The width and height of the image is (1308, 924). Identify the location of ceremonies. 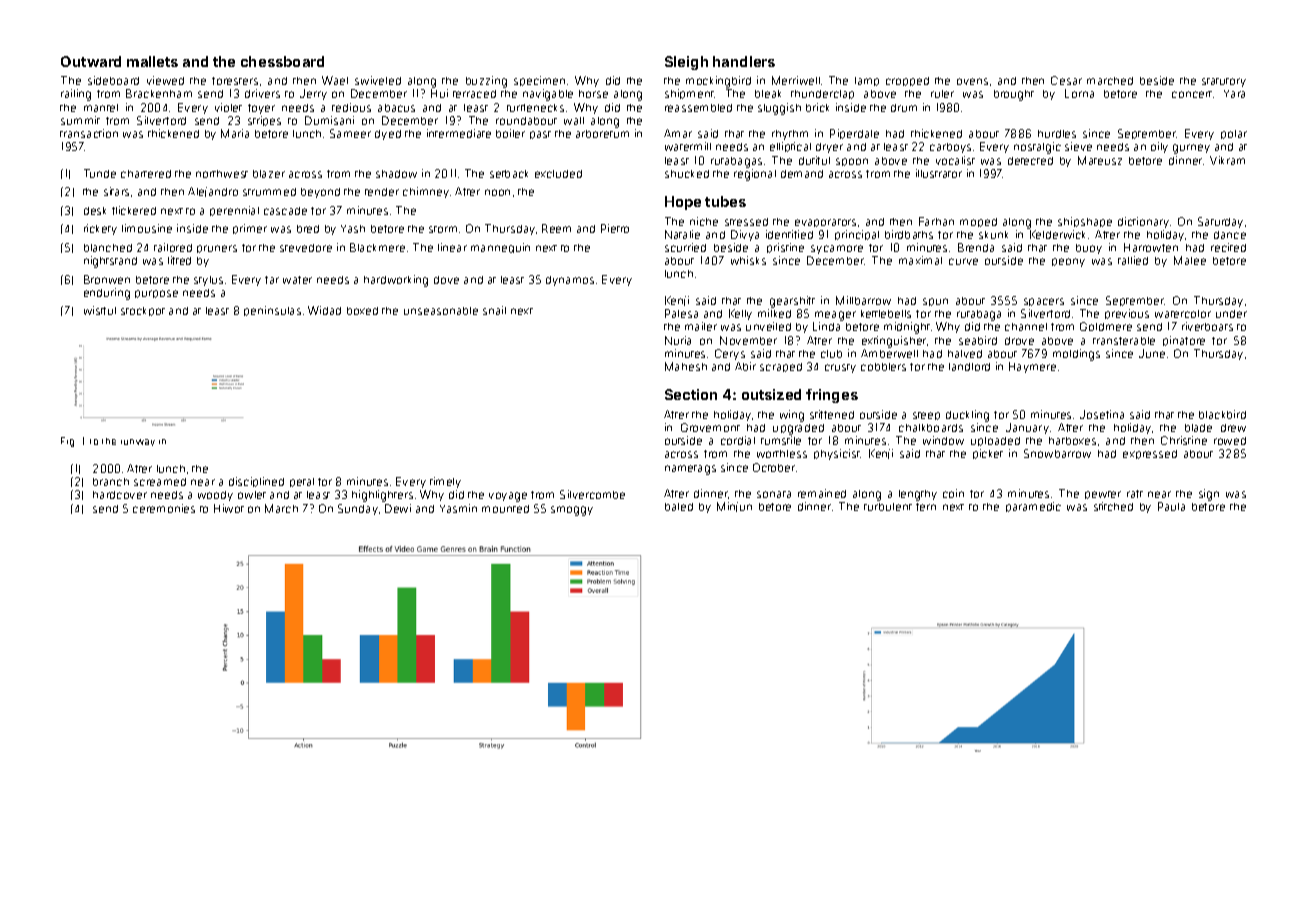
(164, 508).
